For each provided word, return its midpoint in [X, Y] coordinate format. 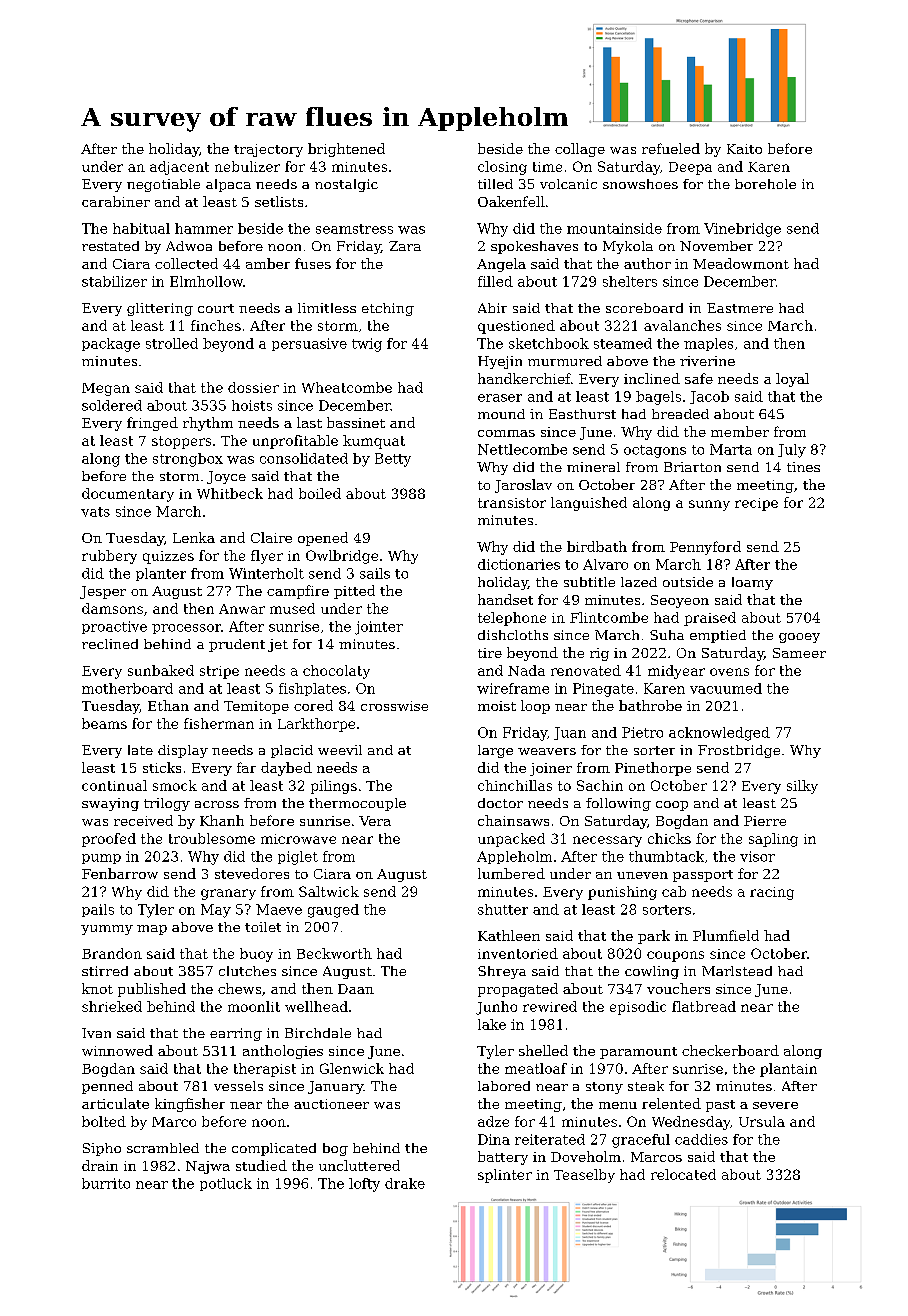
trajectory [268, 150]
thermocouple [357, 804]
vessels [238, 1086]
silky [802, 787]
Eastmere [740, 308]
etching [388, 309]
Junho [496, 1008]
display [183, 751]
